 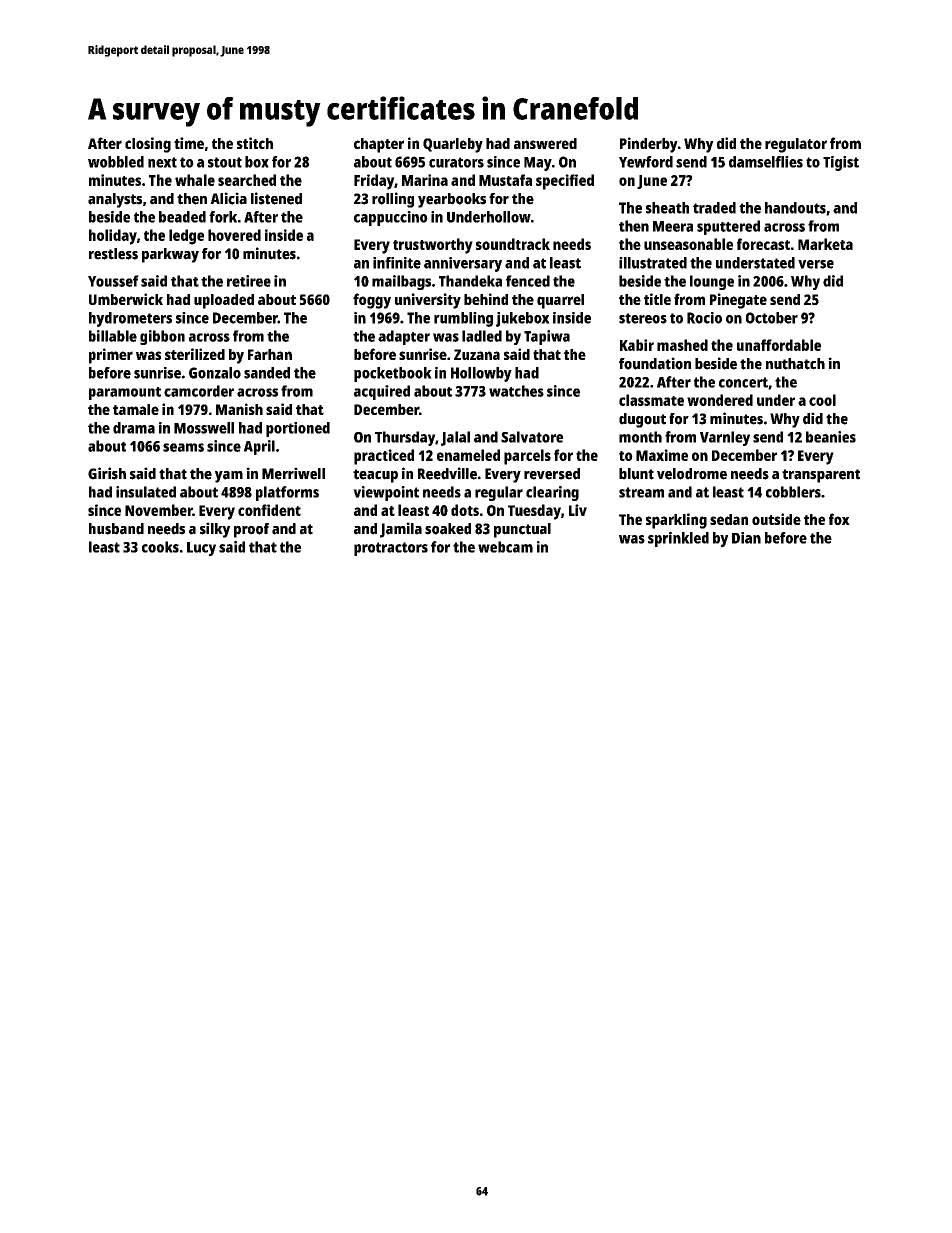 I want to click on mailbags, so click(x=401, y=282).
